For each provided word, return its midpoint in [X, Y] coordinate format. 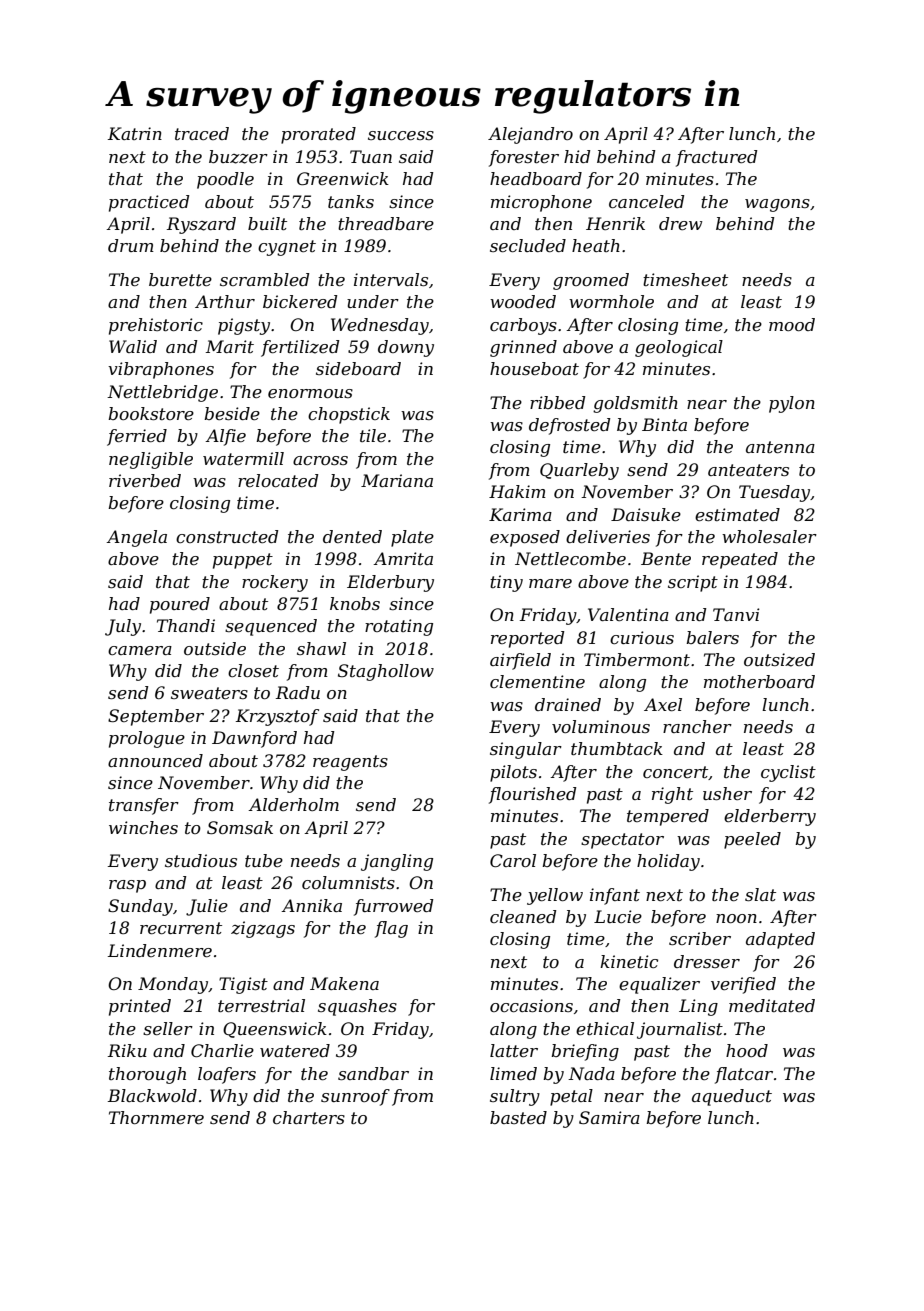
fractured [716, 158]
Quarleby [579, 471]
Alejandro [530, 135]
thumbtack [617, 748]
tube [264, 860]
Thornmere [156, 1117]
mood [792, 324]
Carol [513, 860]
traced [202, 133]
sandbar [373, 1073]
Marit [230, 346]
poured [180, 605]
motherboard [759, 681]
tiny [506, 583]
